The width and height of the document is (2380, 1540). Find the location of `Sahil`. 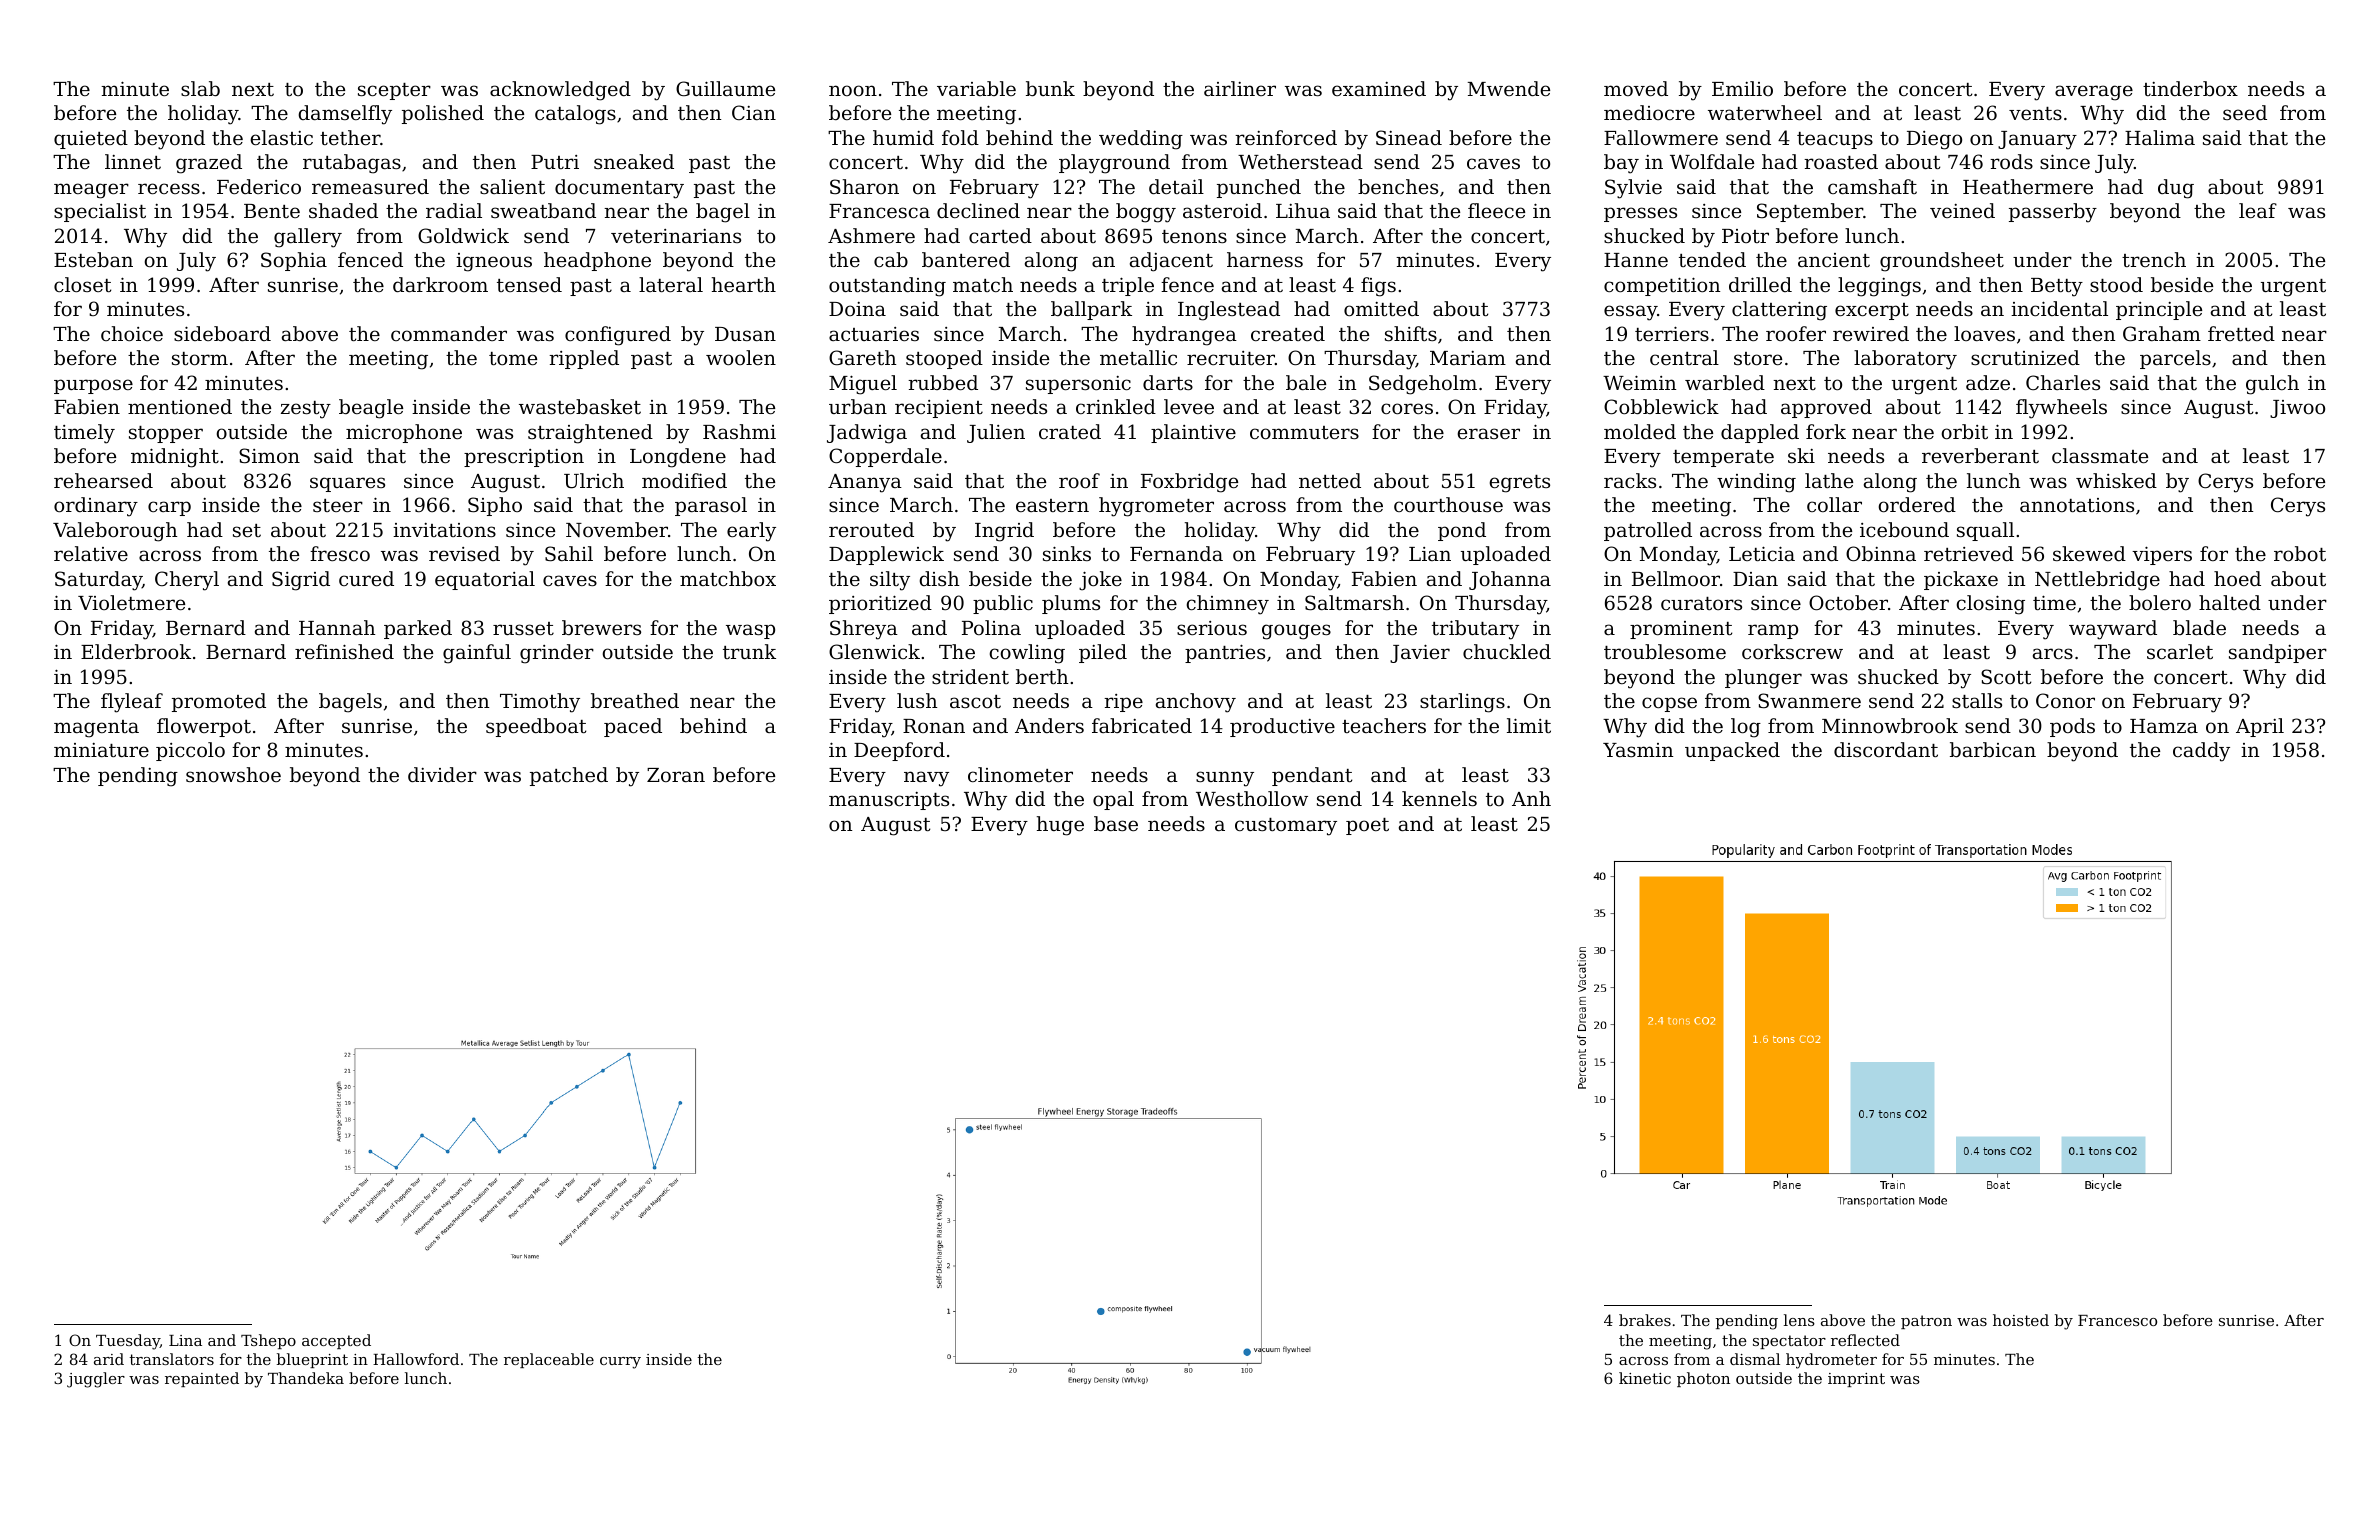

Sahil is located at coordinates (569, 554).
